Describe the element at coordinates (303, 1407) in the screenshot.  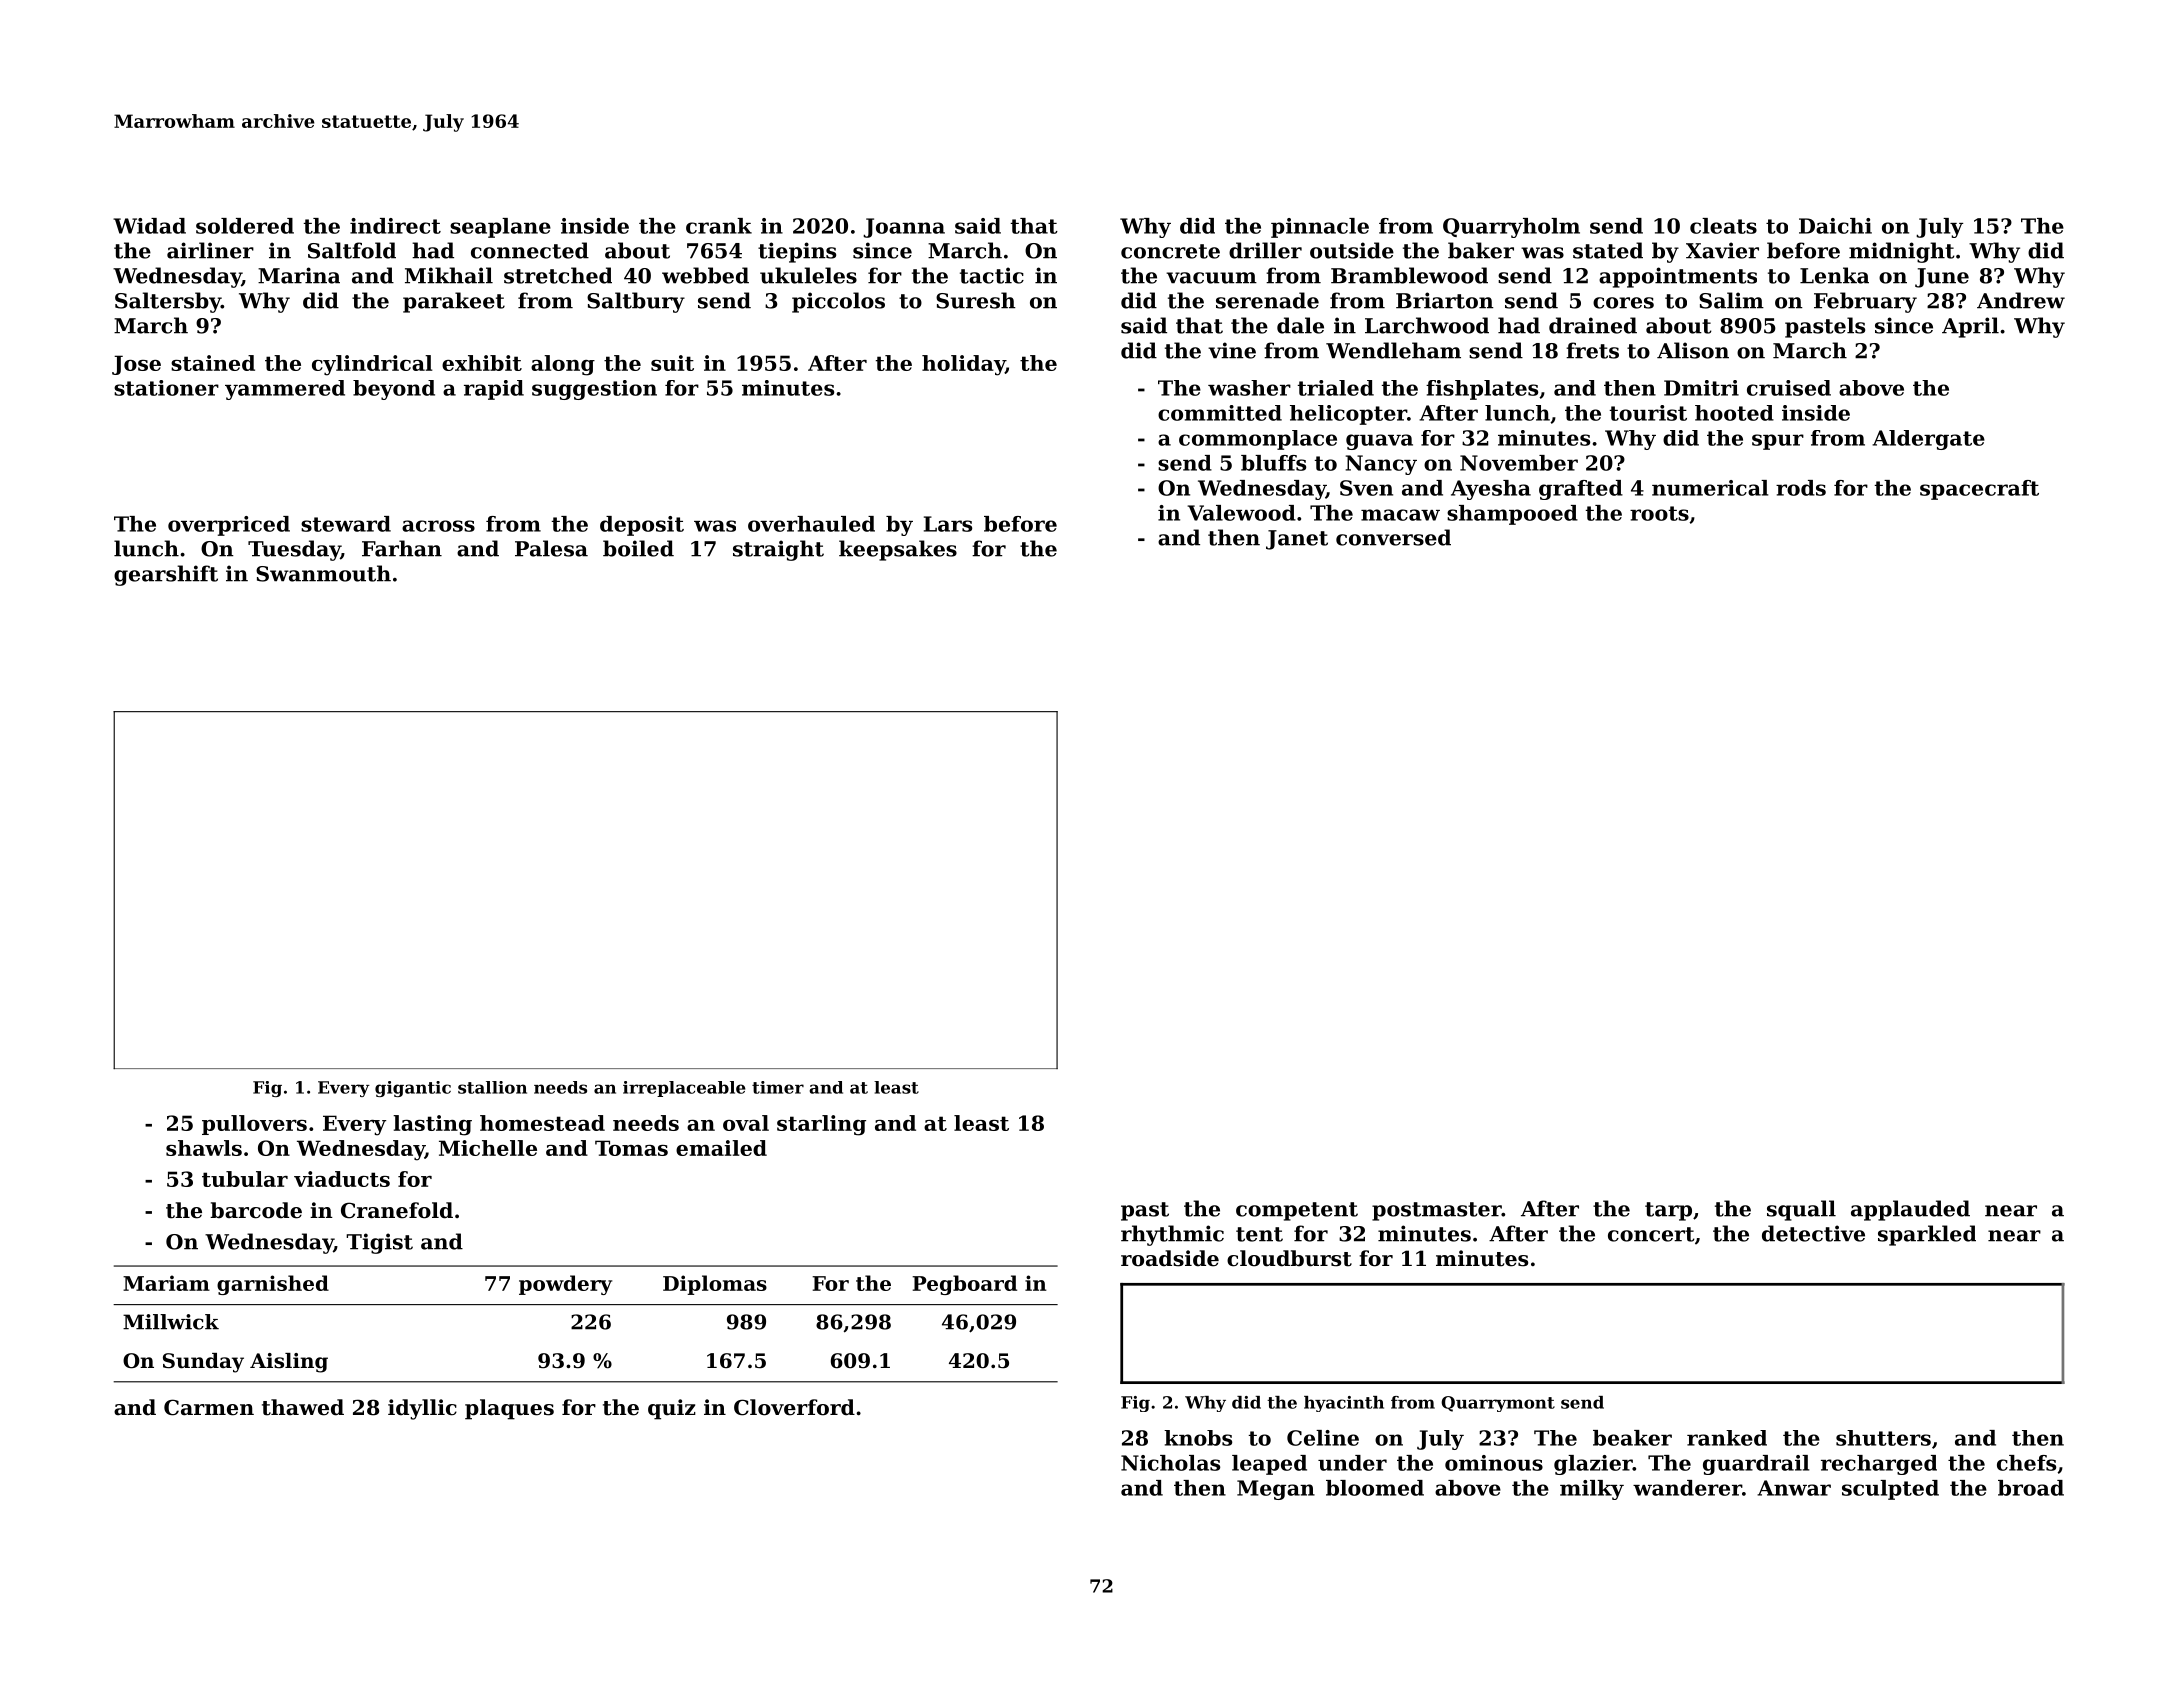
I see `thawed` at that location.
